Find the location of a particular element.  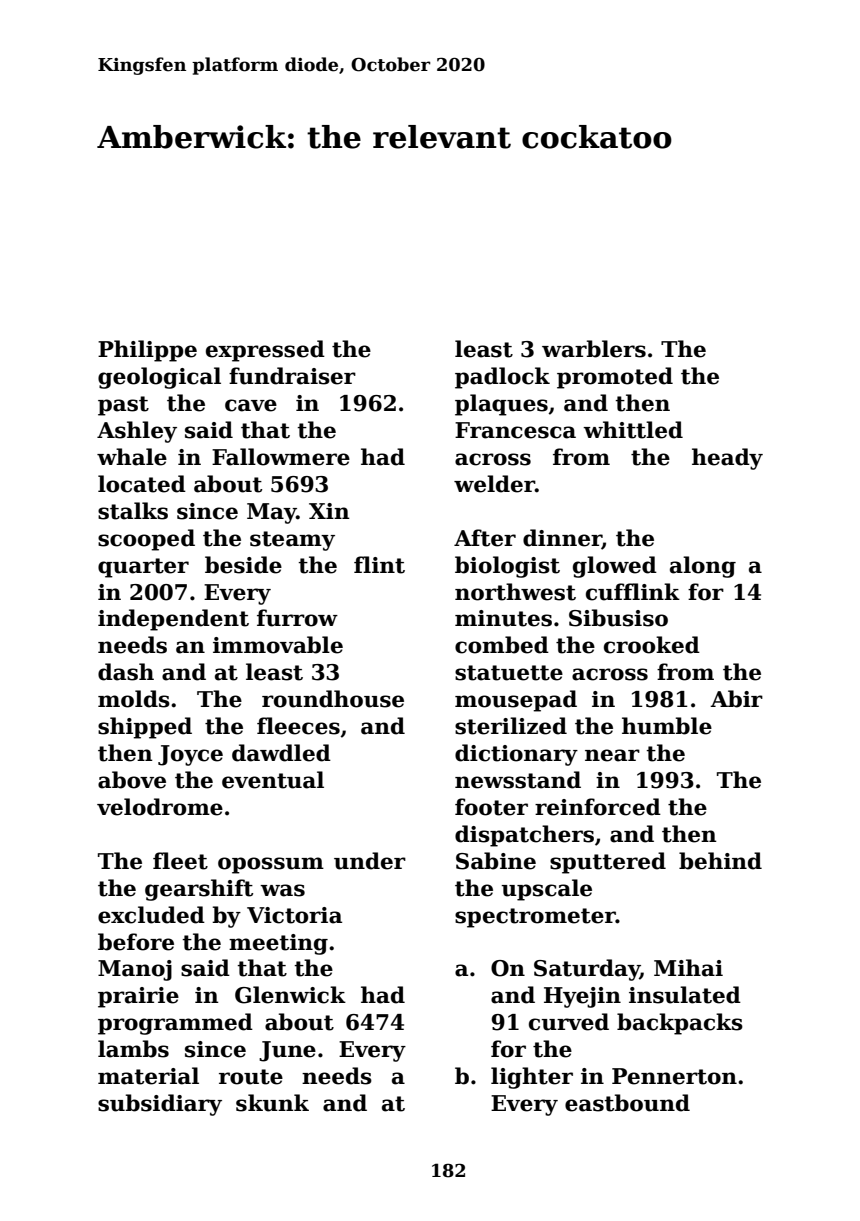

along is located at coordinates (703, 567).
